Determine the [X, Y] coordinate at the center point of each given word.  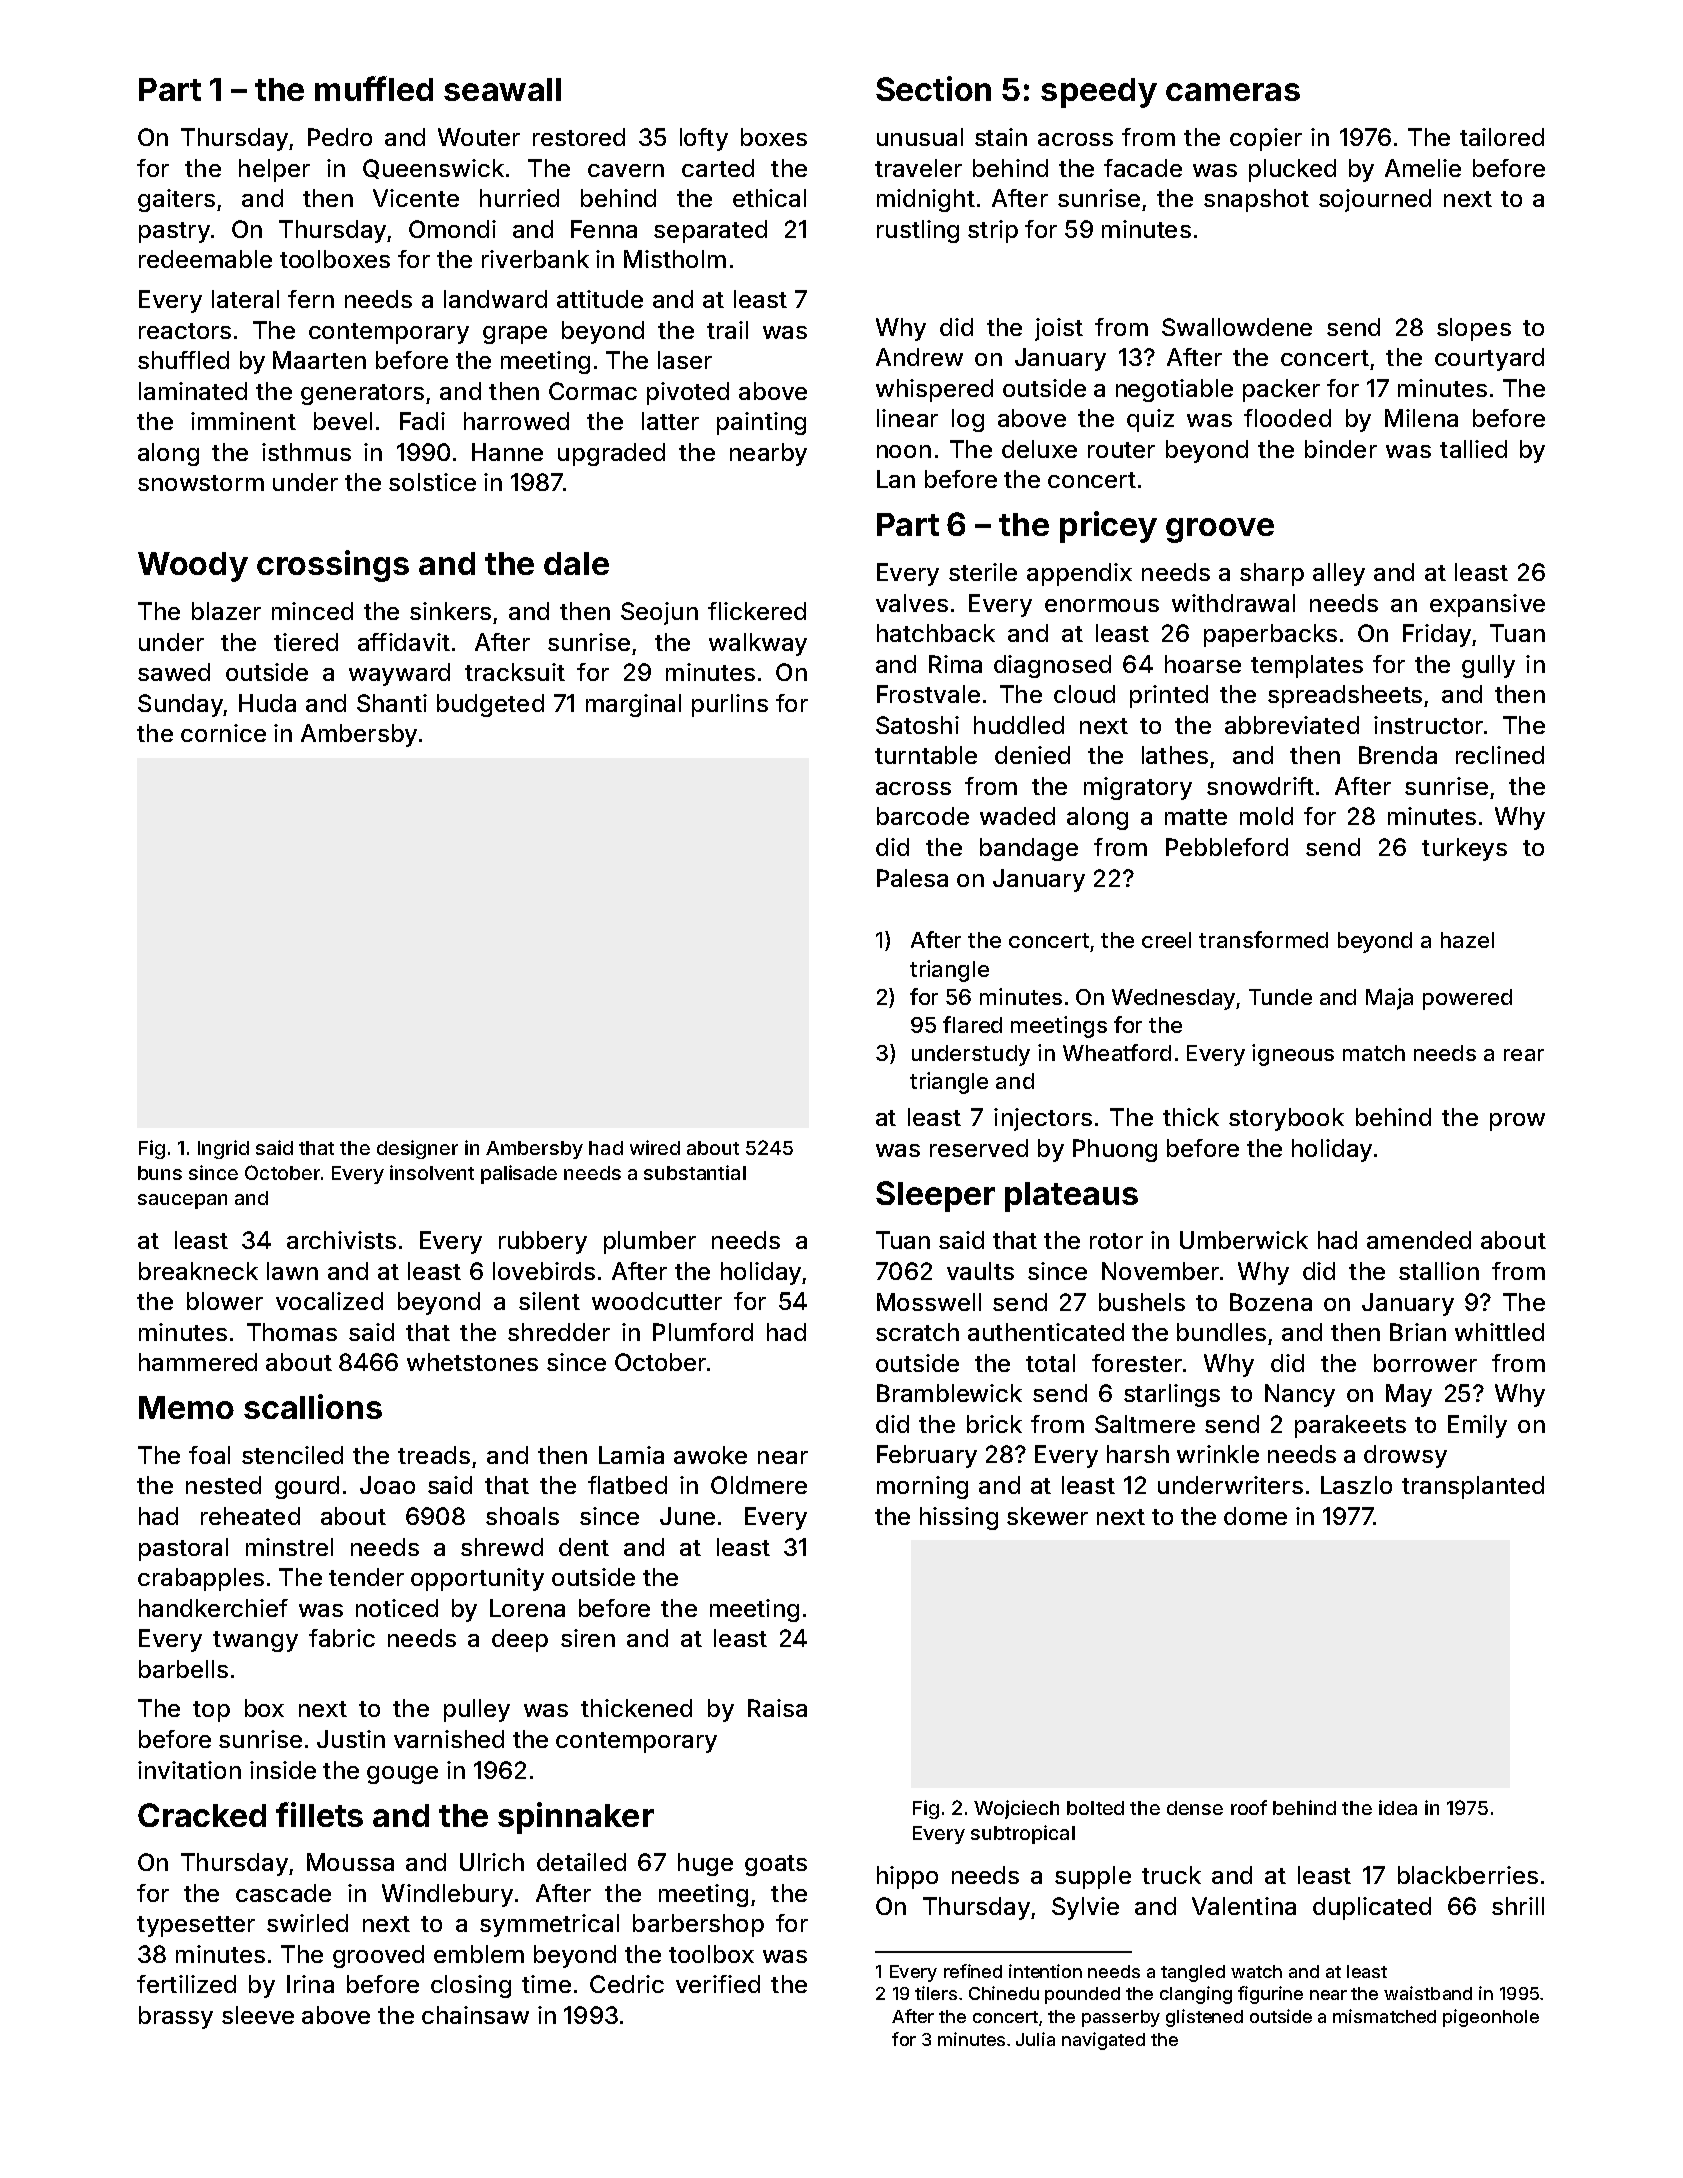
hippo [907, 1877]
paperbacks [1270, 635]
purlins [730, 705]
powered [1467, 999]
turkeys [1464, 849]
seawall [502, 89]
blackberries [1468, 1875]
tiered [306, 642]
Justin [351, 1739]
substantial [695, 1172]
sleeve [258, 2015]
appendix [1079, 574]
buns [160, 1173]
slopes [1474, 329]
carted [718, 168]
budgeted [490, 705]
